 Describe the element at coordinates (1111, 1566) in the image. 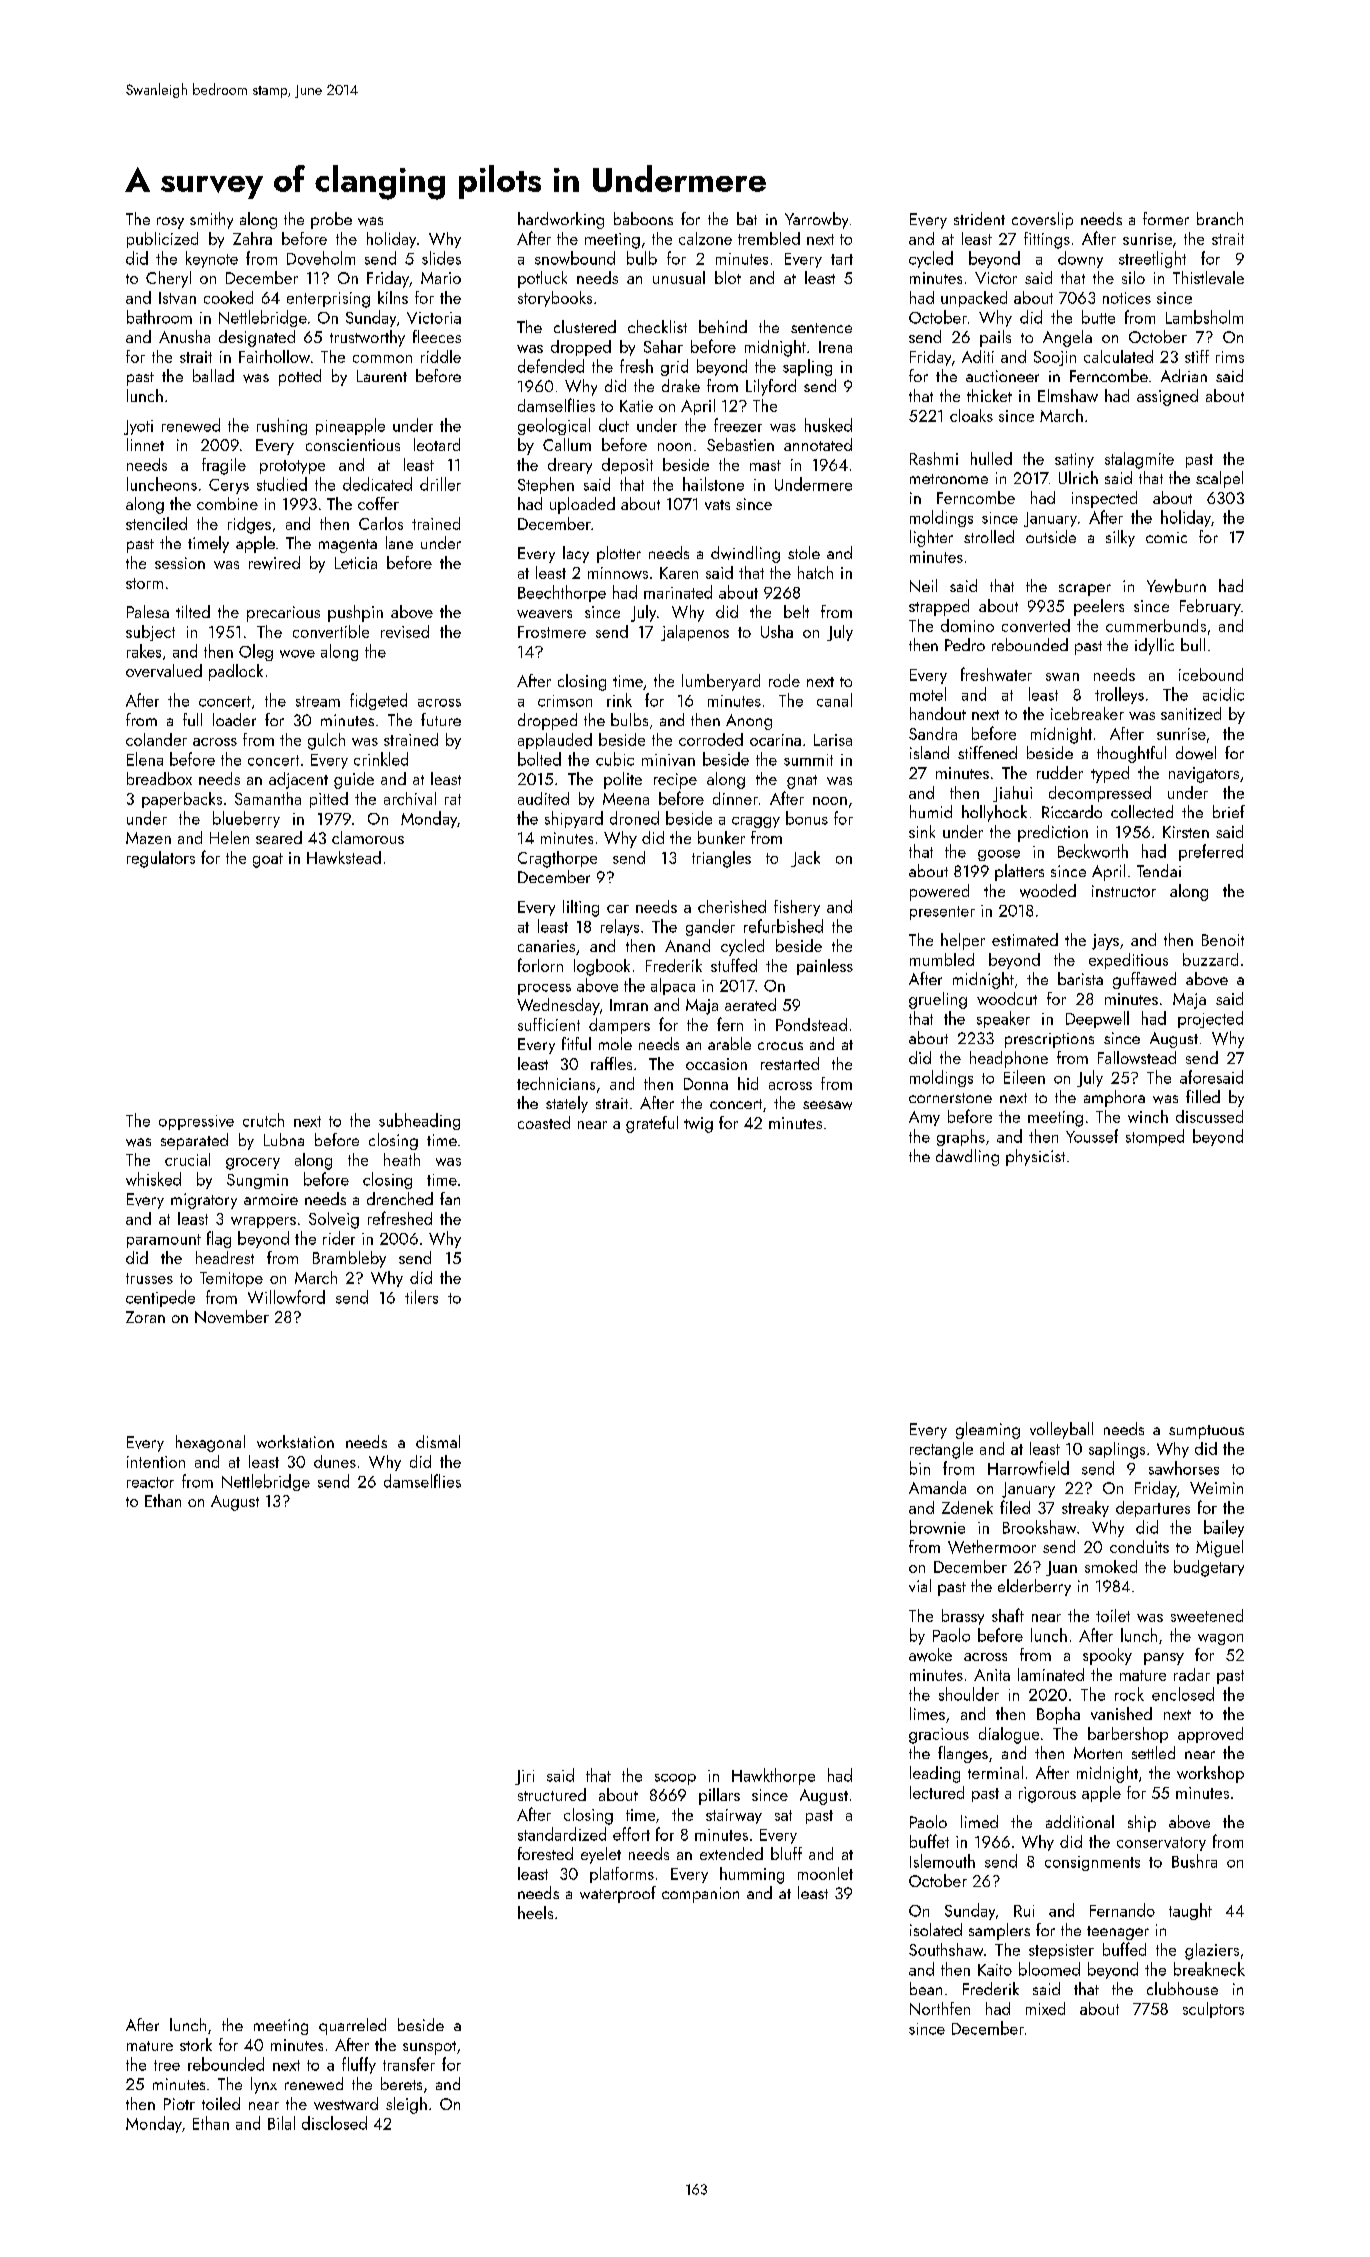

I see `smoked` at that location.
